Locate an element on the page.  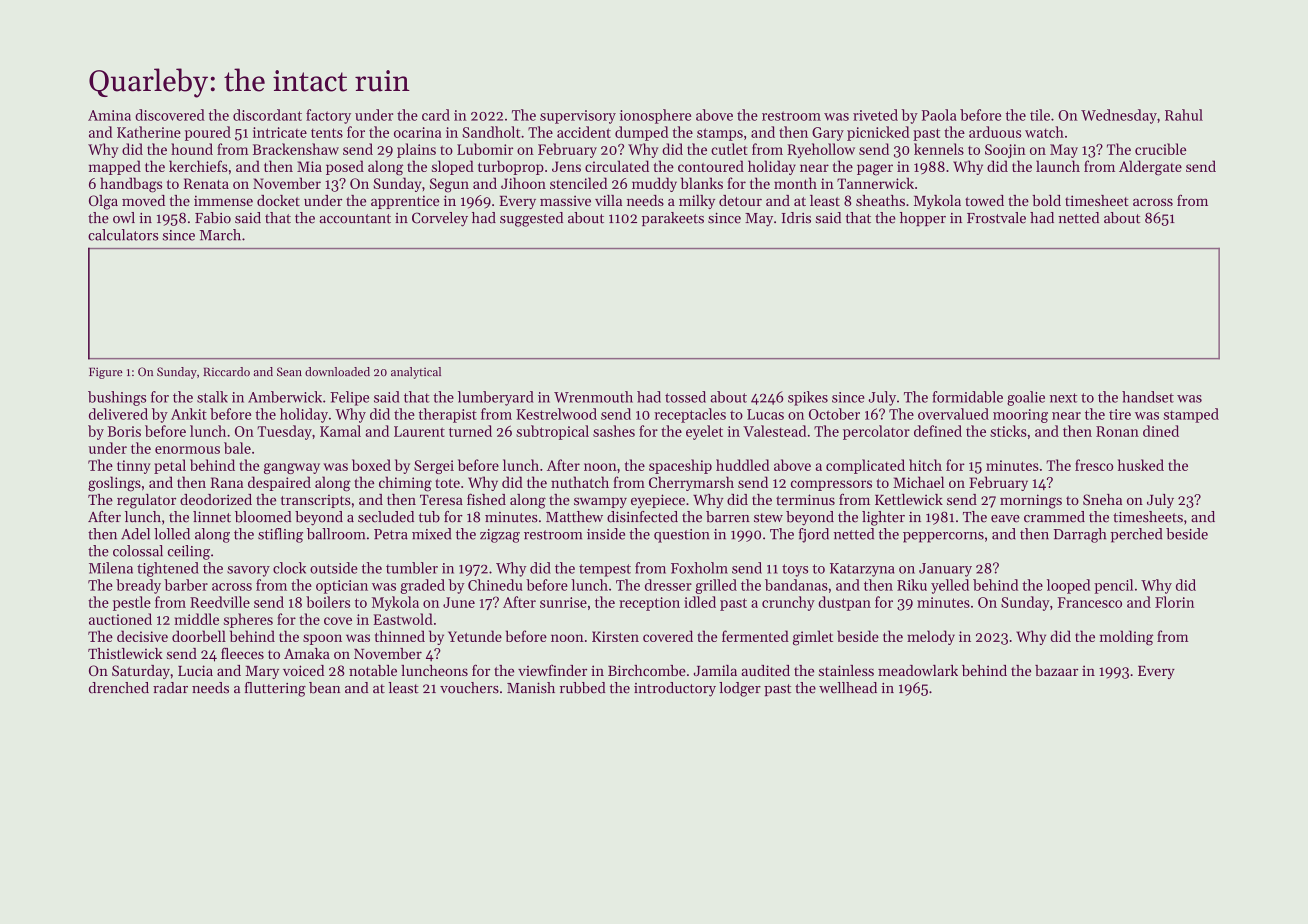
tossed is located at coordinates (685, 397).
